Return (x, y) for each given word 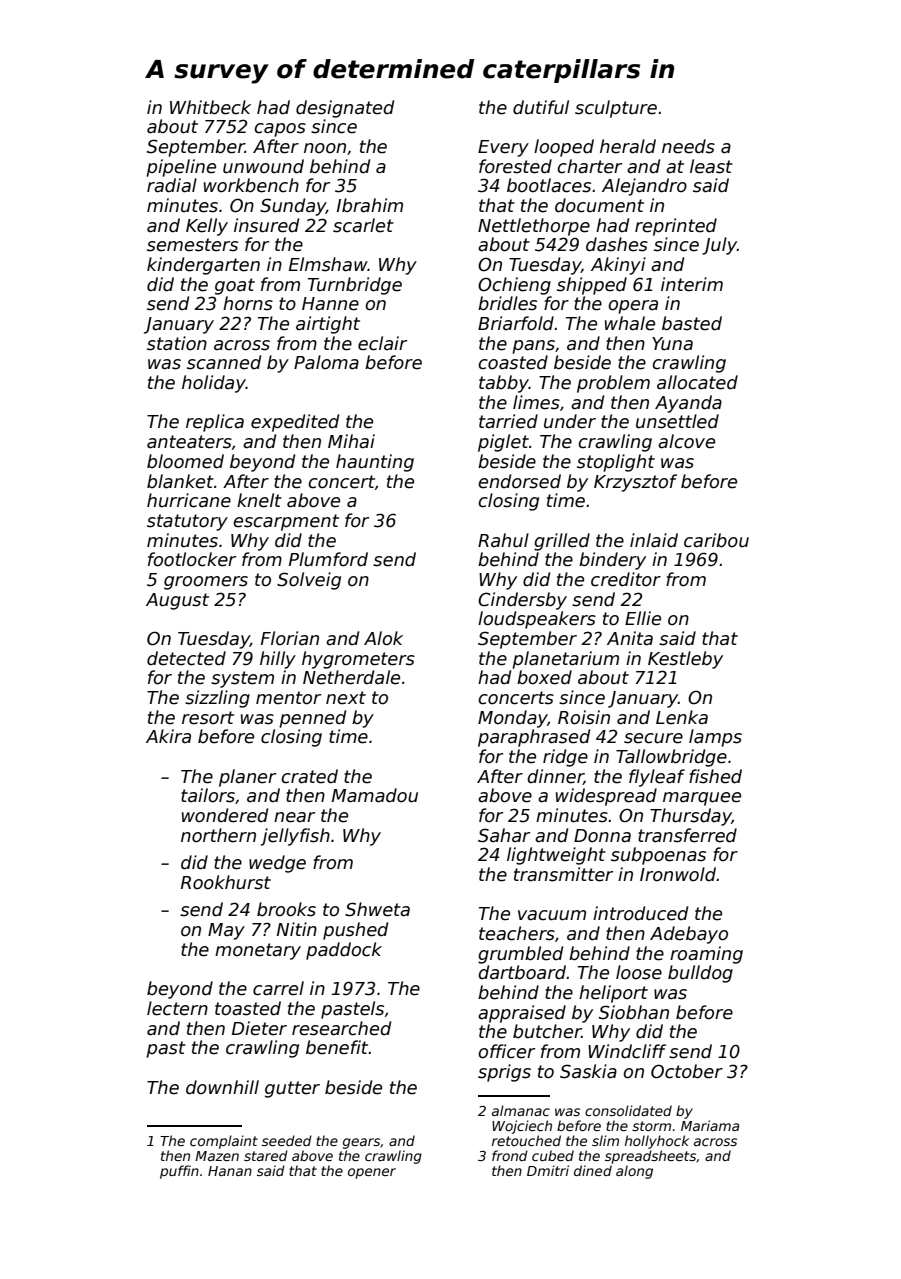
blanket (180, 481)
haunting (375, 463)
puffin (179, 1172)
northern (218, 835)
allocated (697, 382)
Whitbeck (210, 107)
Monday (512, 719)
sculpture (616, 109)
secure (653, 738)
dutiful (541, 107)
